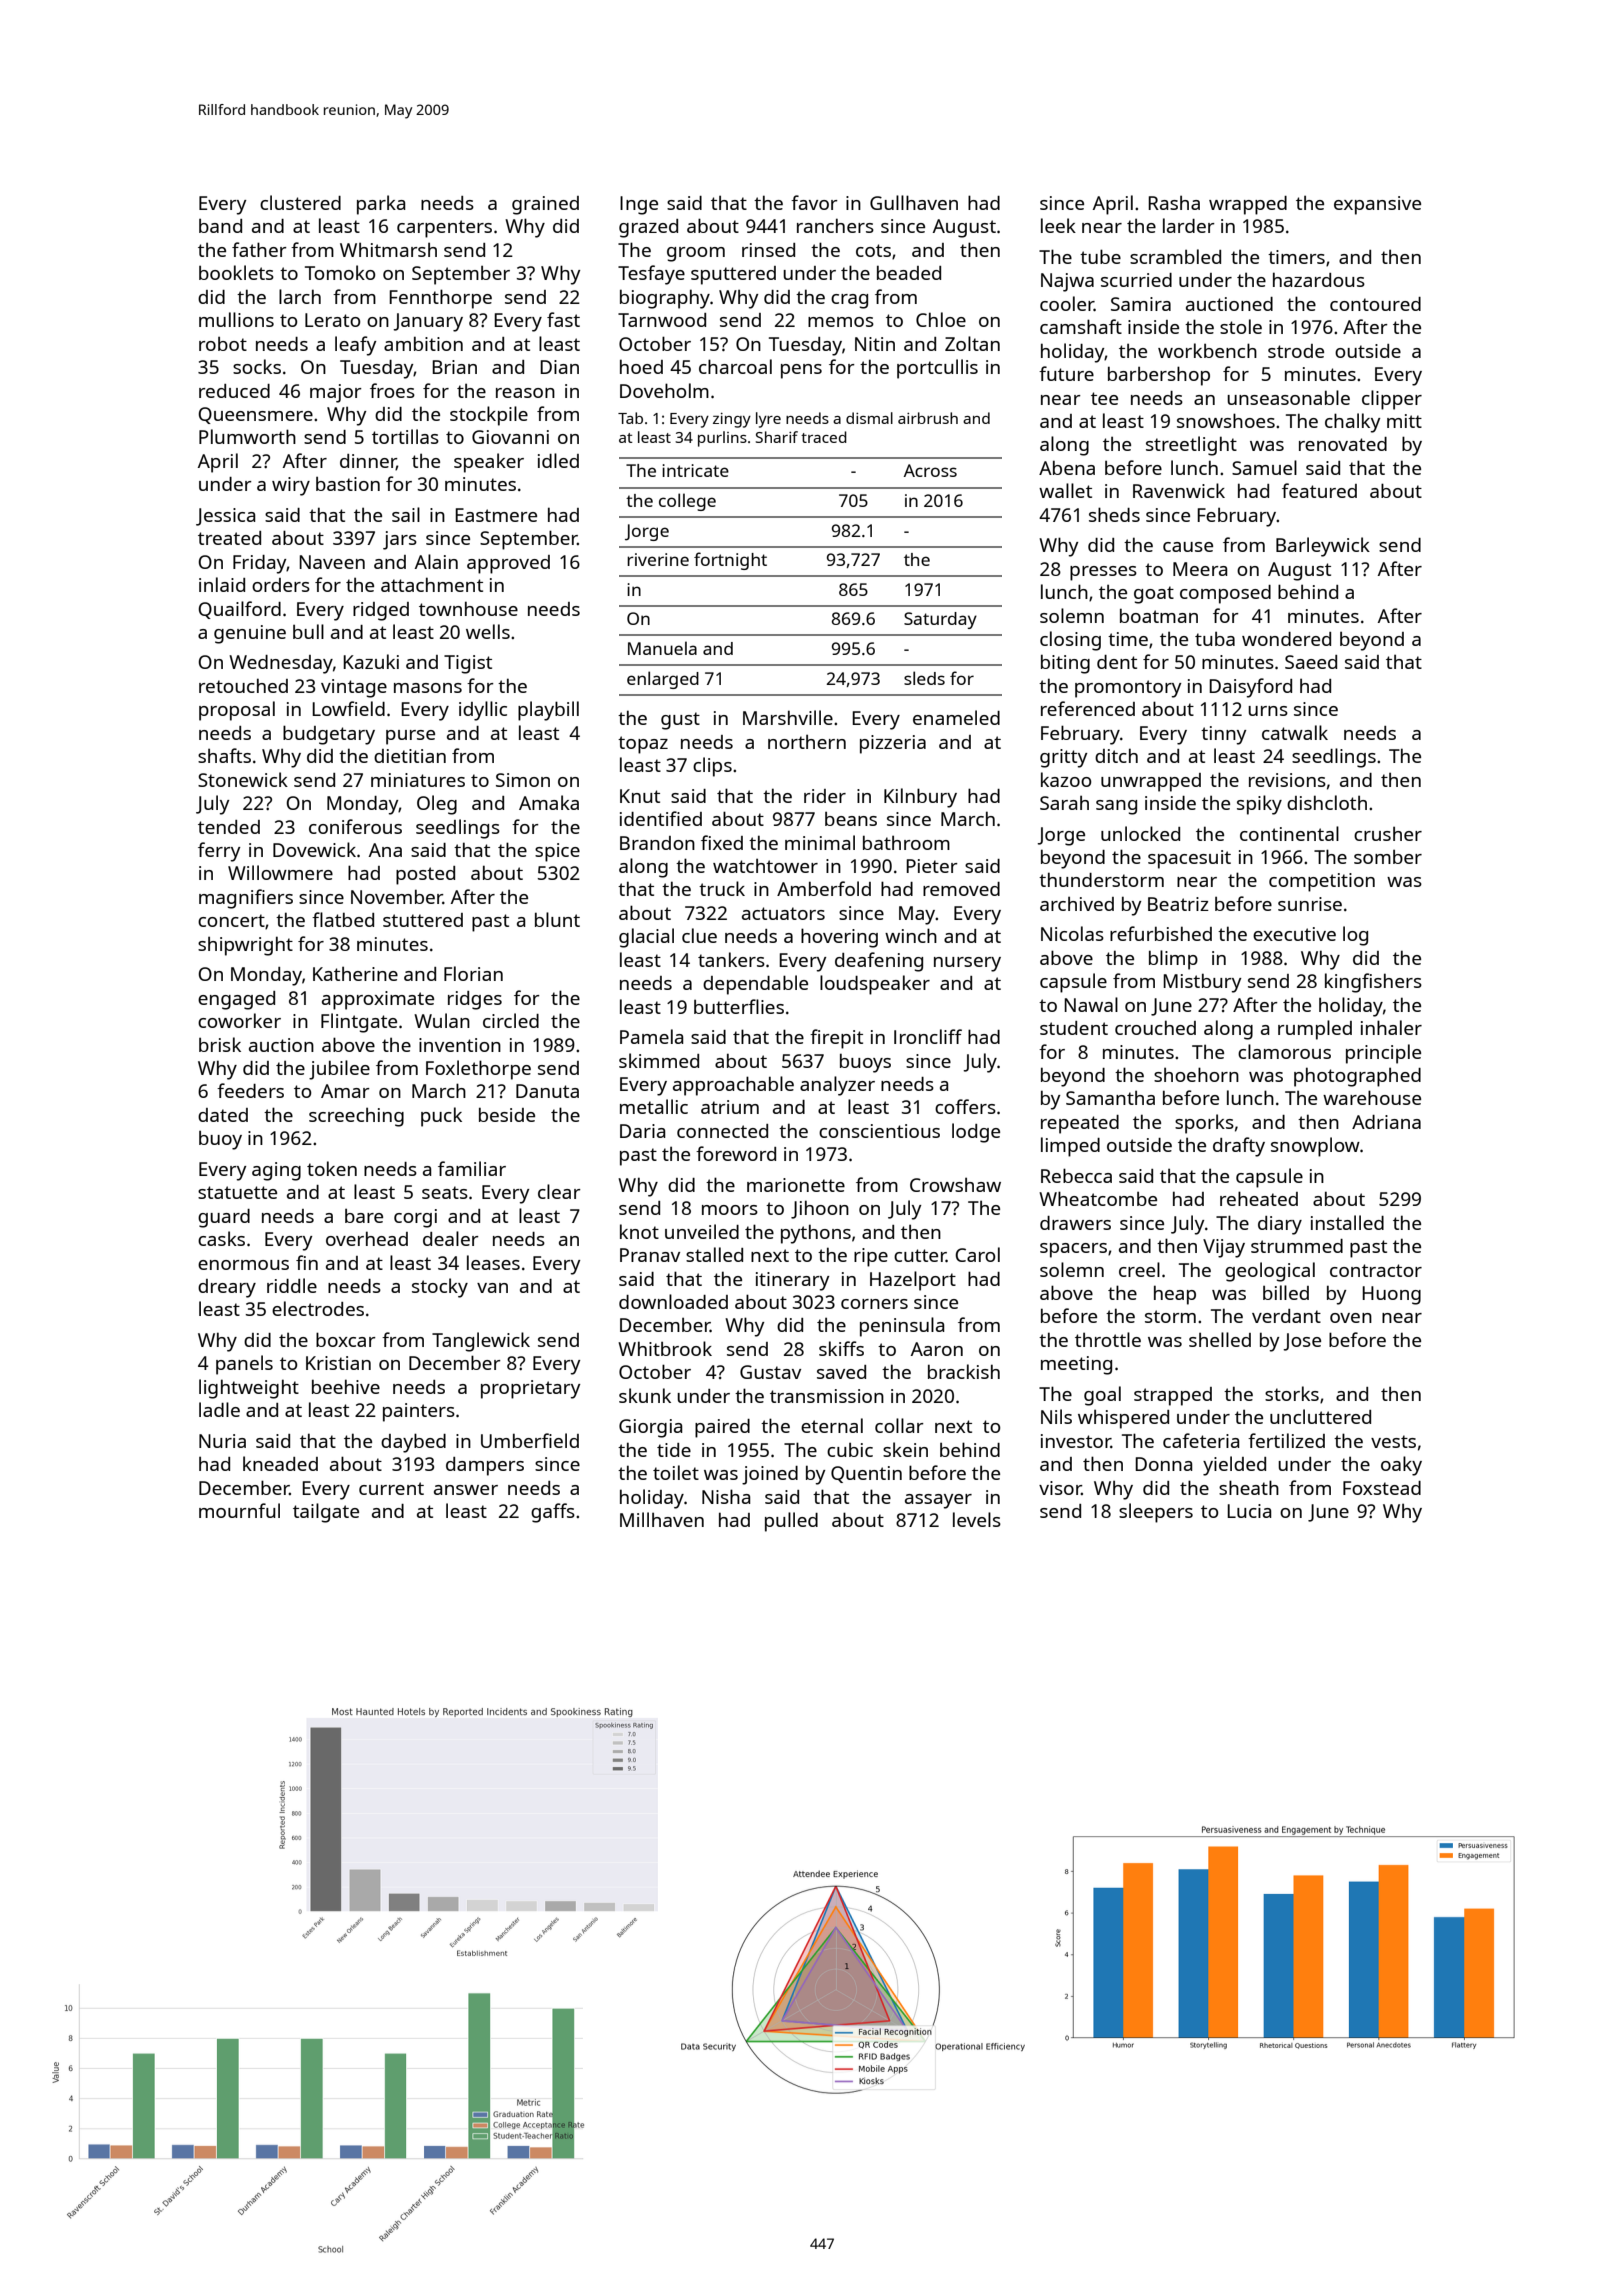  What do you see at coordinates (914, 202) in the image?
I see `Gullhaven` at bounding box center [914, 202].
